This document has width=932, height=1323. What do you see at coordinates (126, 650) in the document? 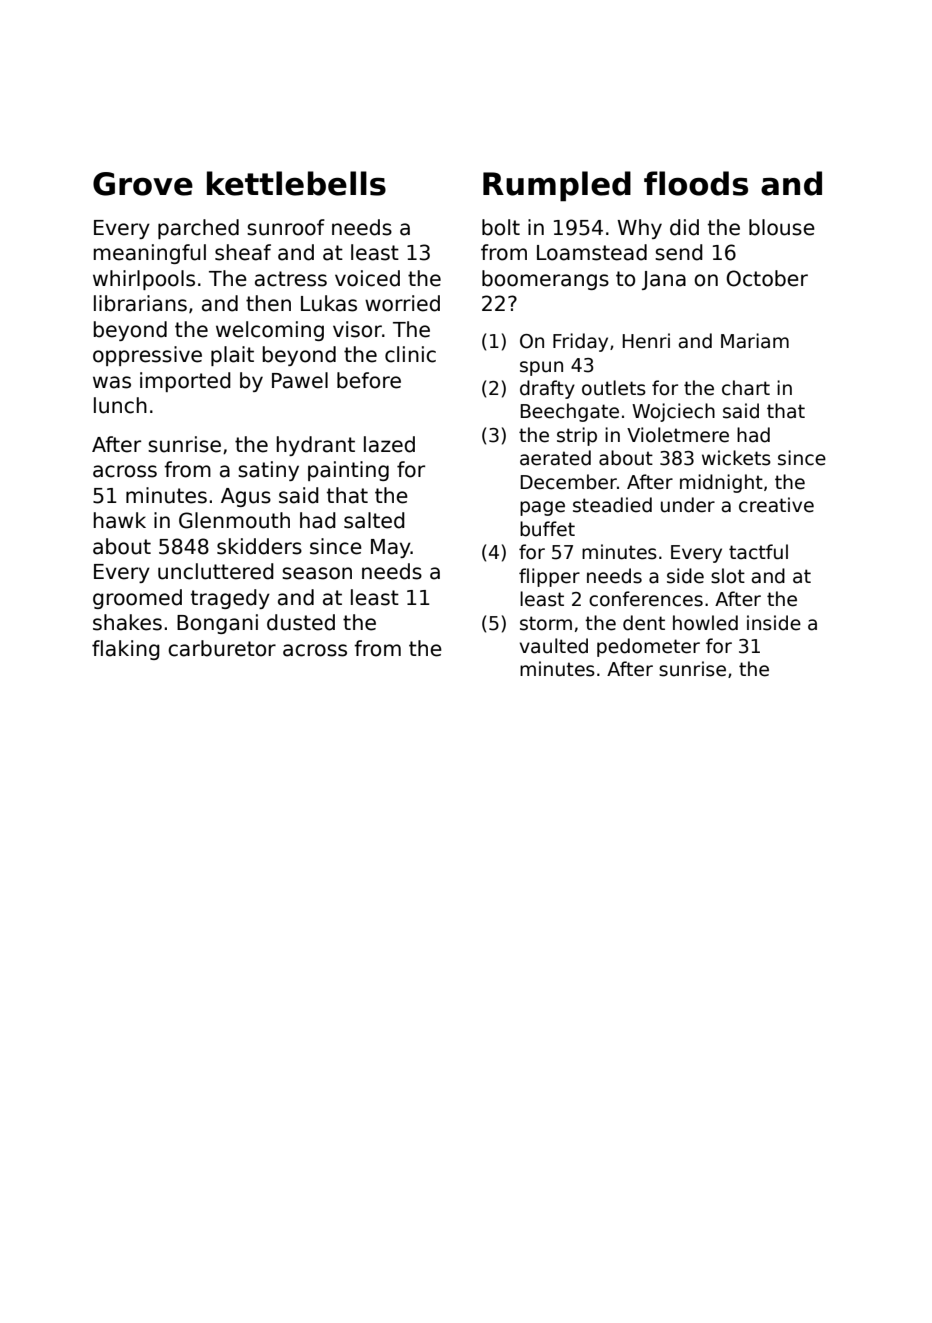
I see `flaking` at bounding box center [126, 650].
